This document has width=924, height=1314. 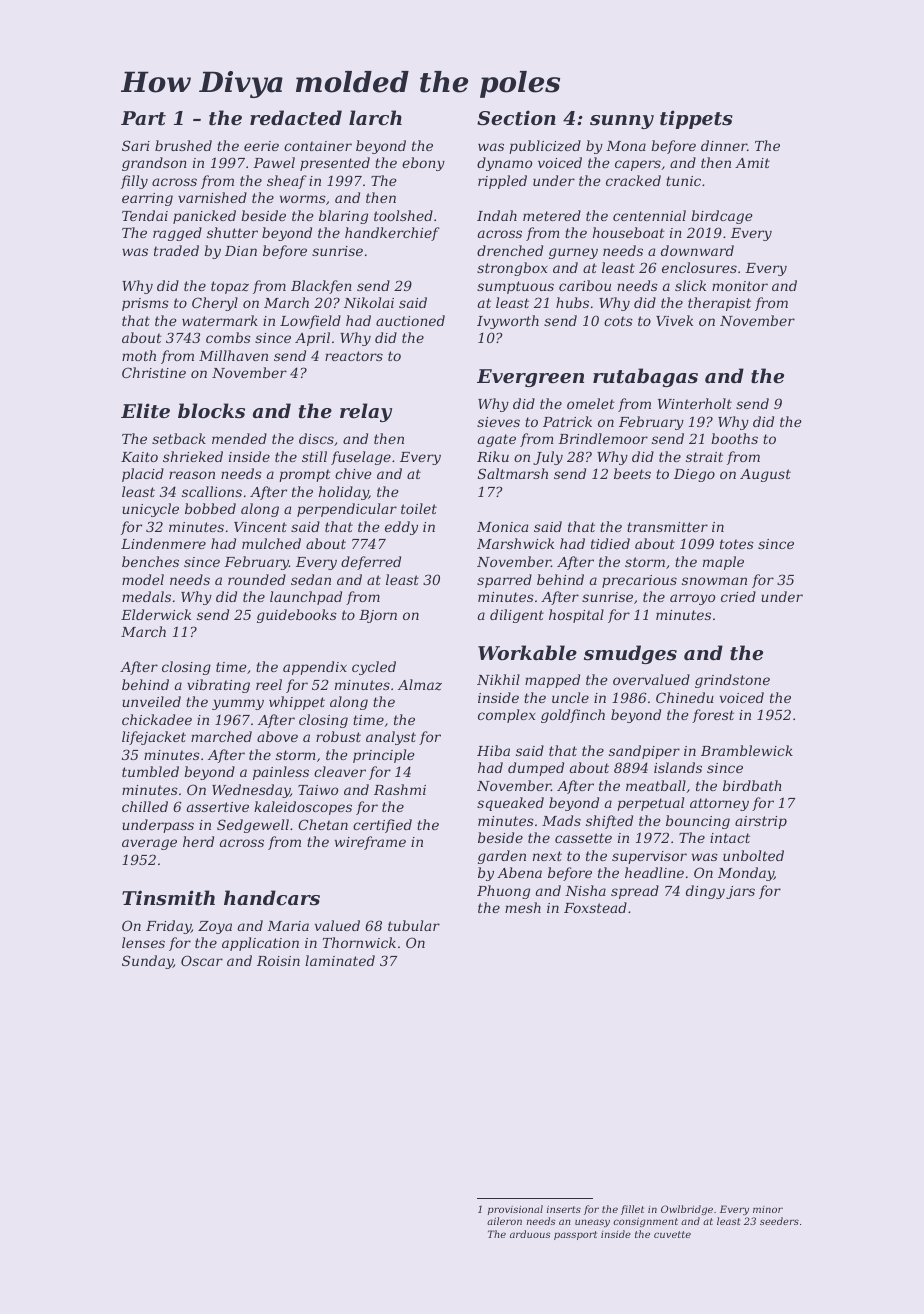 What do you see at coordinates (260, 527) in the document?
I see `Vincent` at bounding box center [260, 527].
